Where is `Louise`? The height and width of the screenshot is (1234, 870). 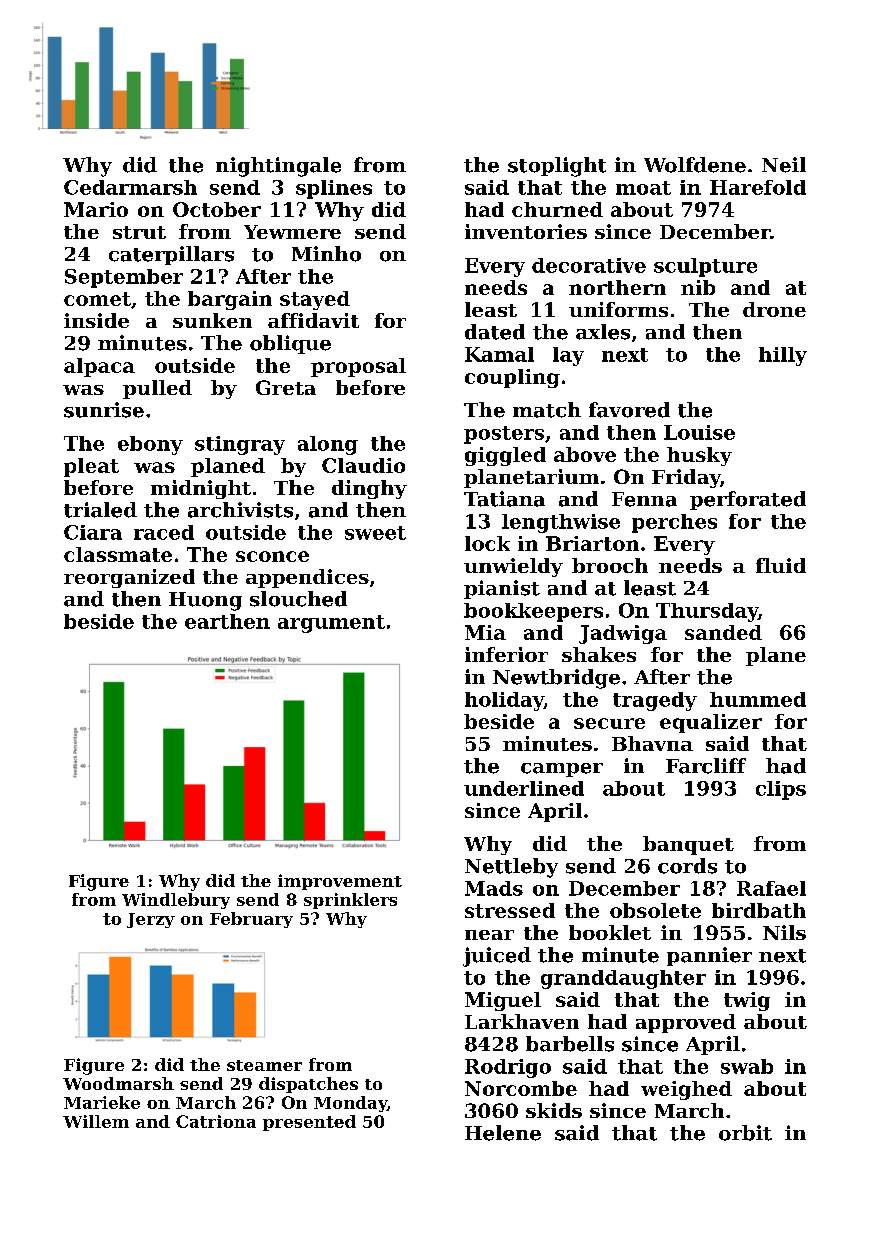
Louise is located at coordinates (699, 432).
